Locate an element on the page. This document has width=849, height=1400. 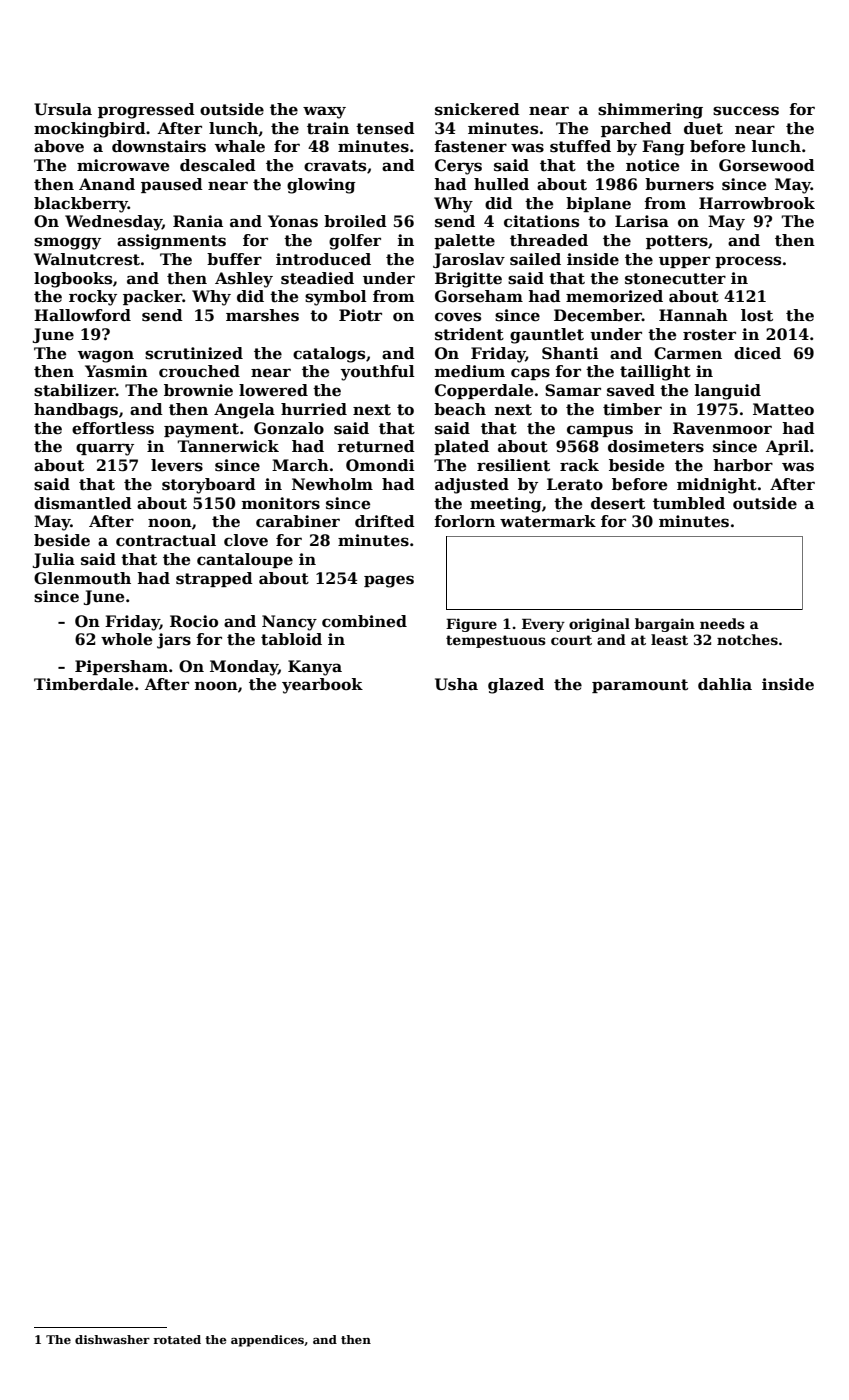
waxy is located at coordinates (324, 112).
